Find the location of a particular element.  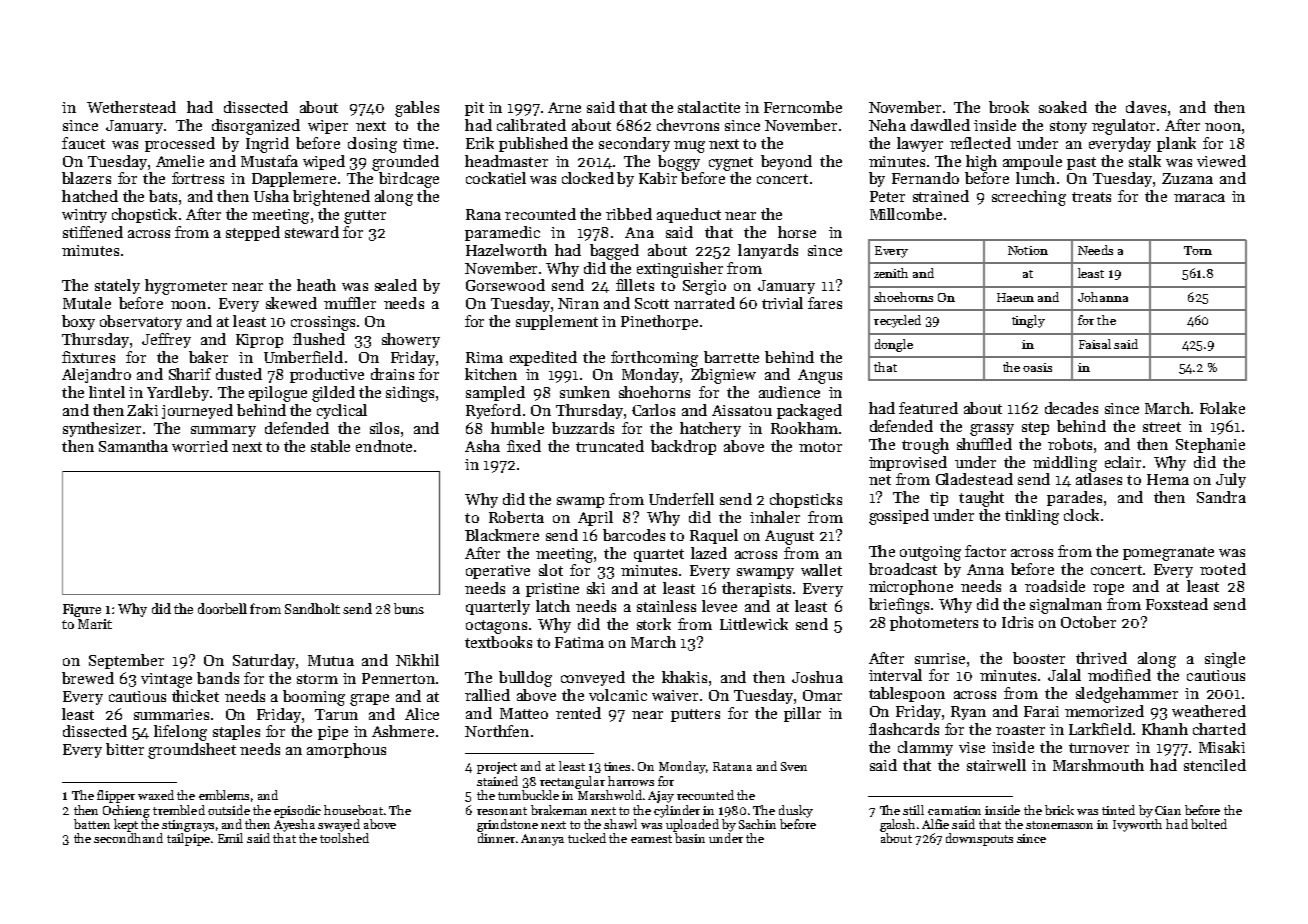

secondhand is located at coordinates (128, 838).
